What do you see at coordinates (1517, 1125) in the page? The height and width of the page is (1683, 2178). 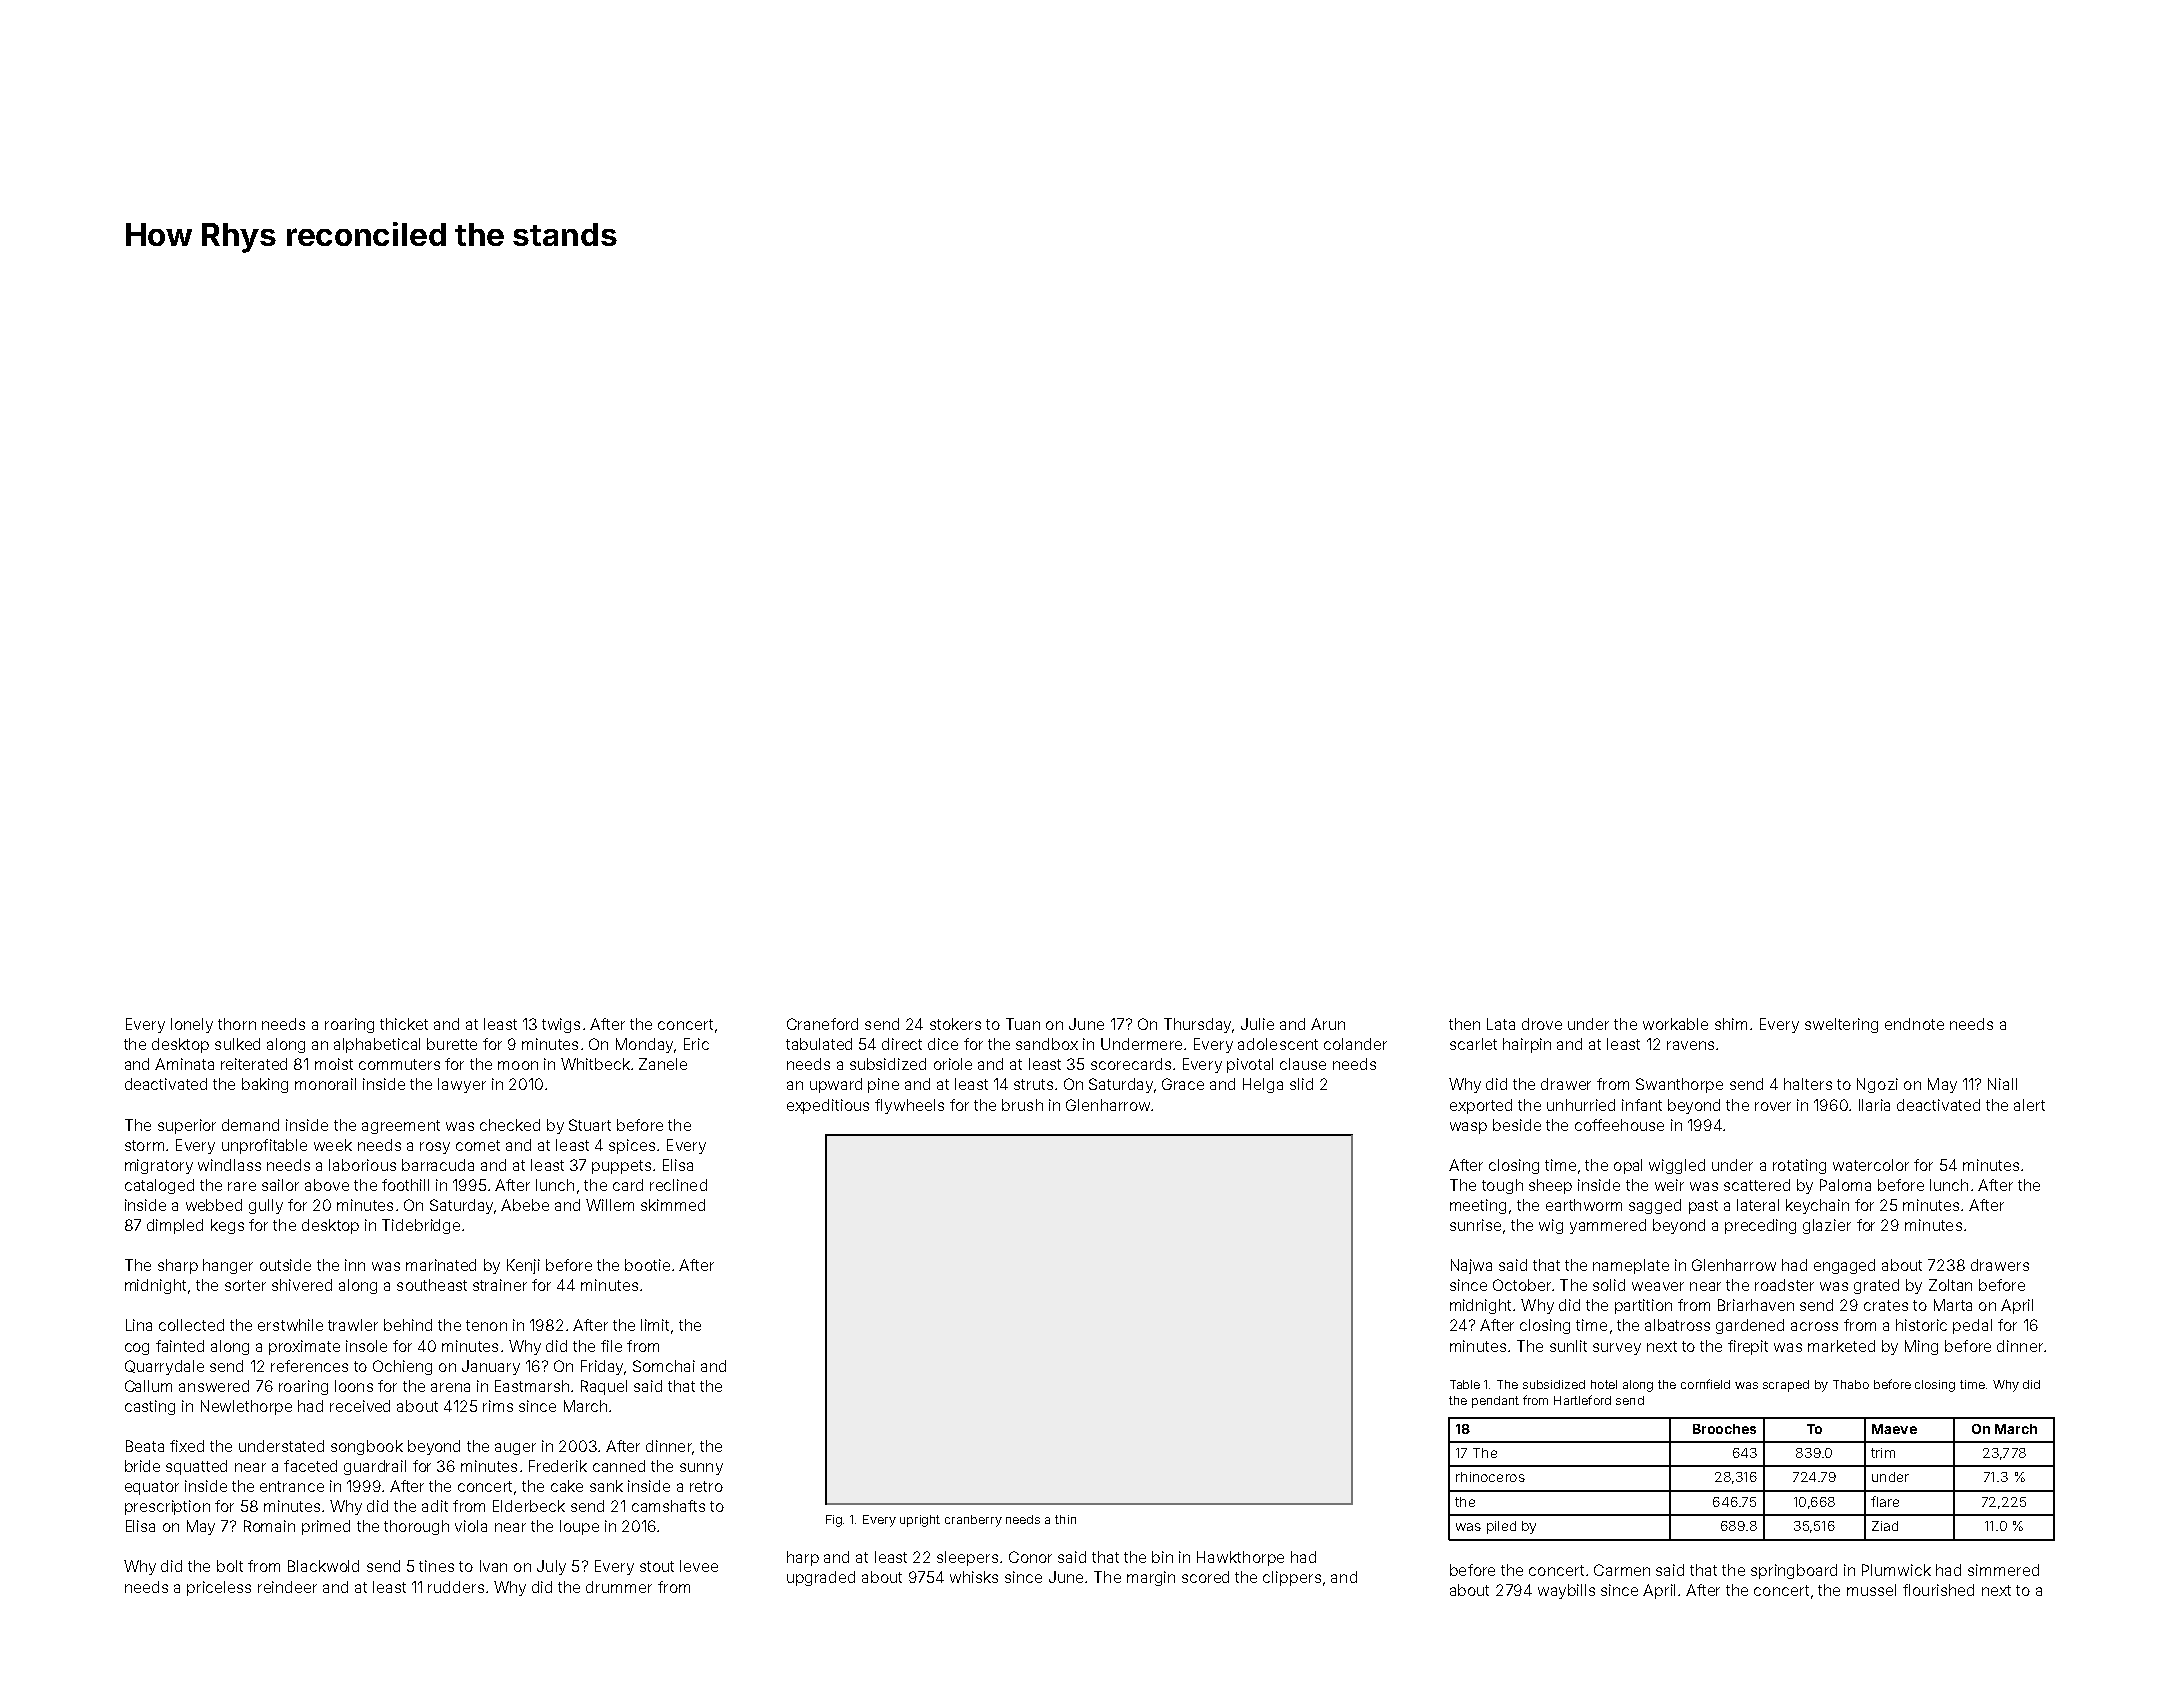 I see `beside` at bounding box center [1517, 1125].
